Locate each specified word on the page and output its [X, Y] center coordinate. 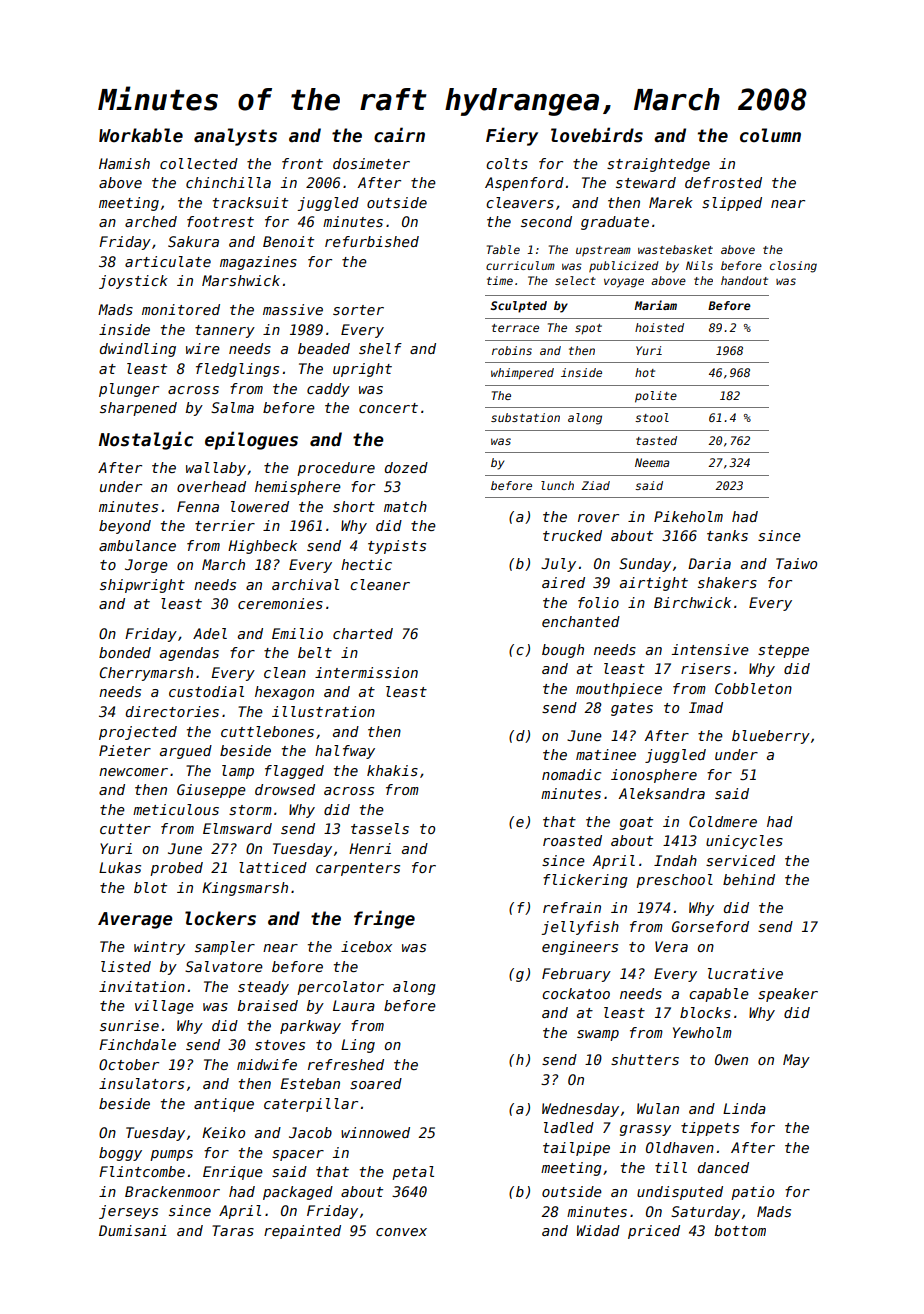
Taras [233, 1230]
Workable [141, 135]
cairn [399, 135]
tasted [656, 440]
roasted [572, 840]
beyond [125, 527]
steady [263, 988]
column [770, 135]
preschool [674, 881]
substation [525, 417]
